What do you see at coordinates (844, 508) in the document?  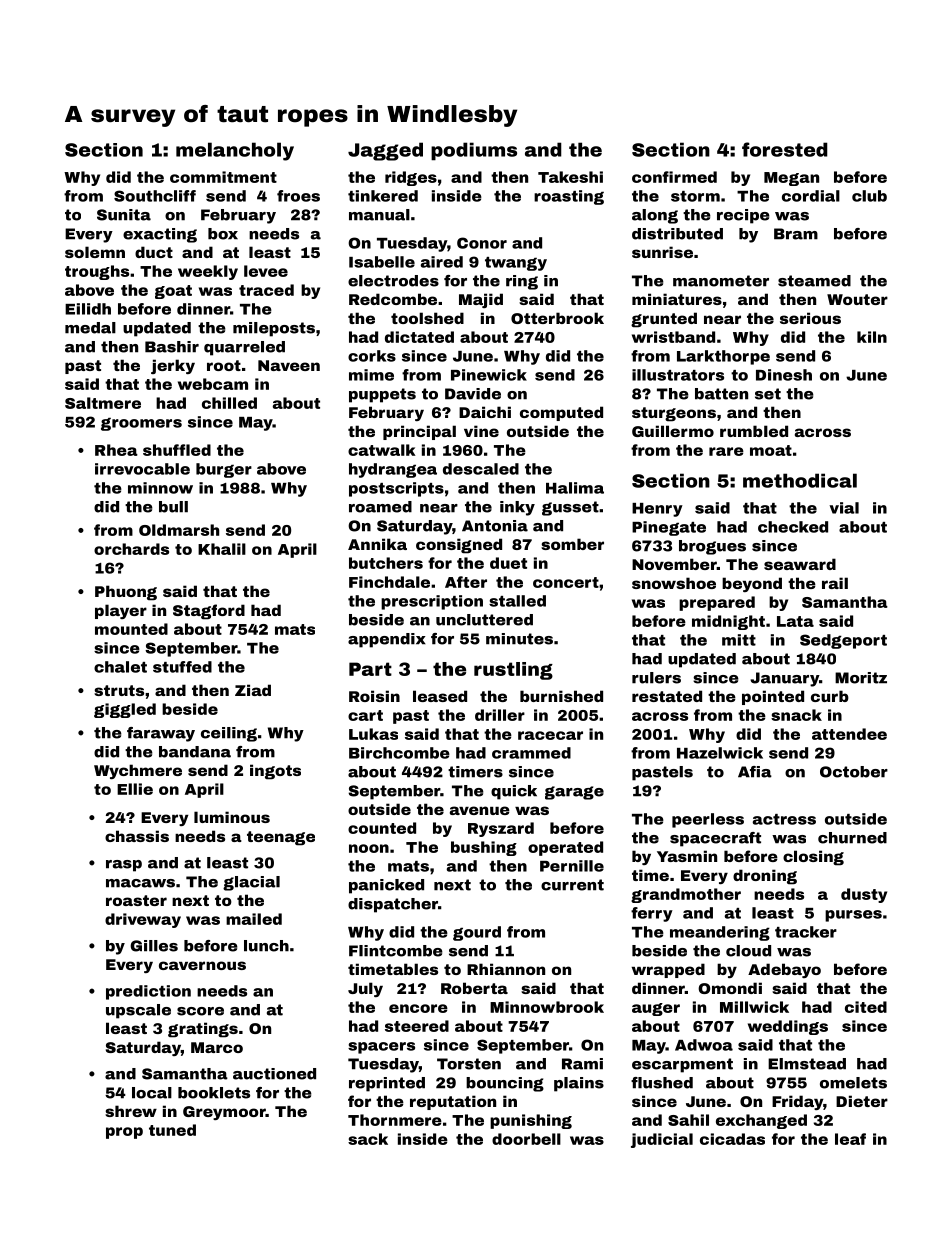 I see `vial` at bounding box center [844, 508].
